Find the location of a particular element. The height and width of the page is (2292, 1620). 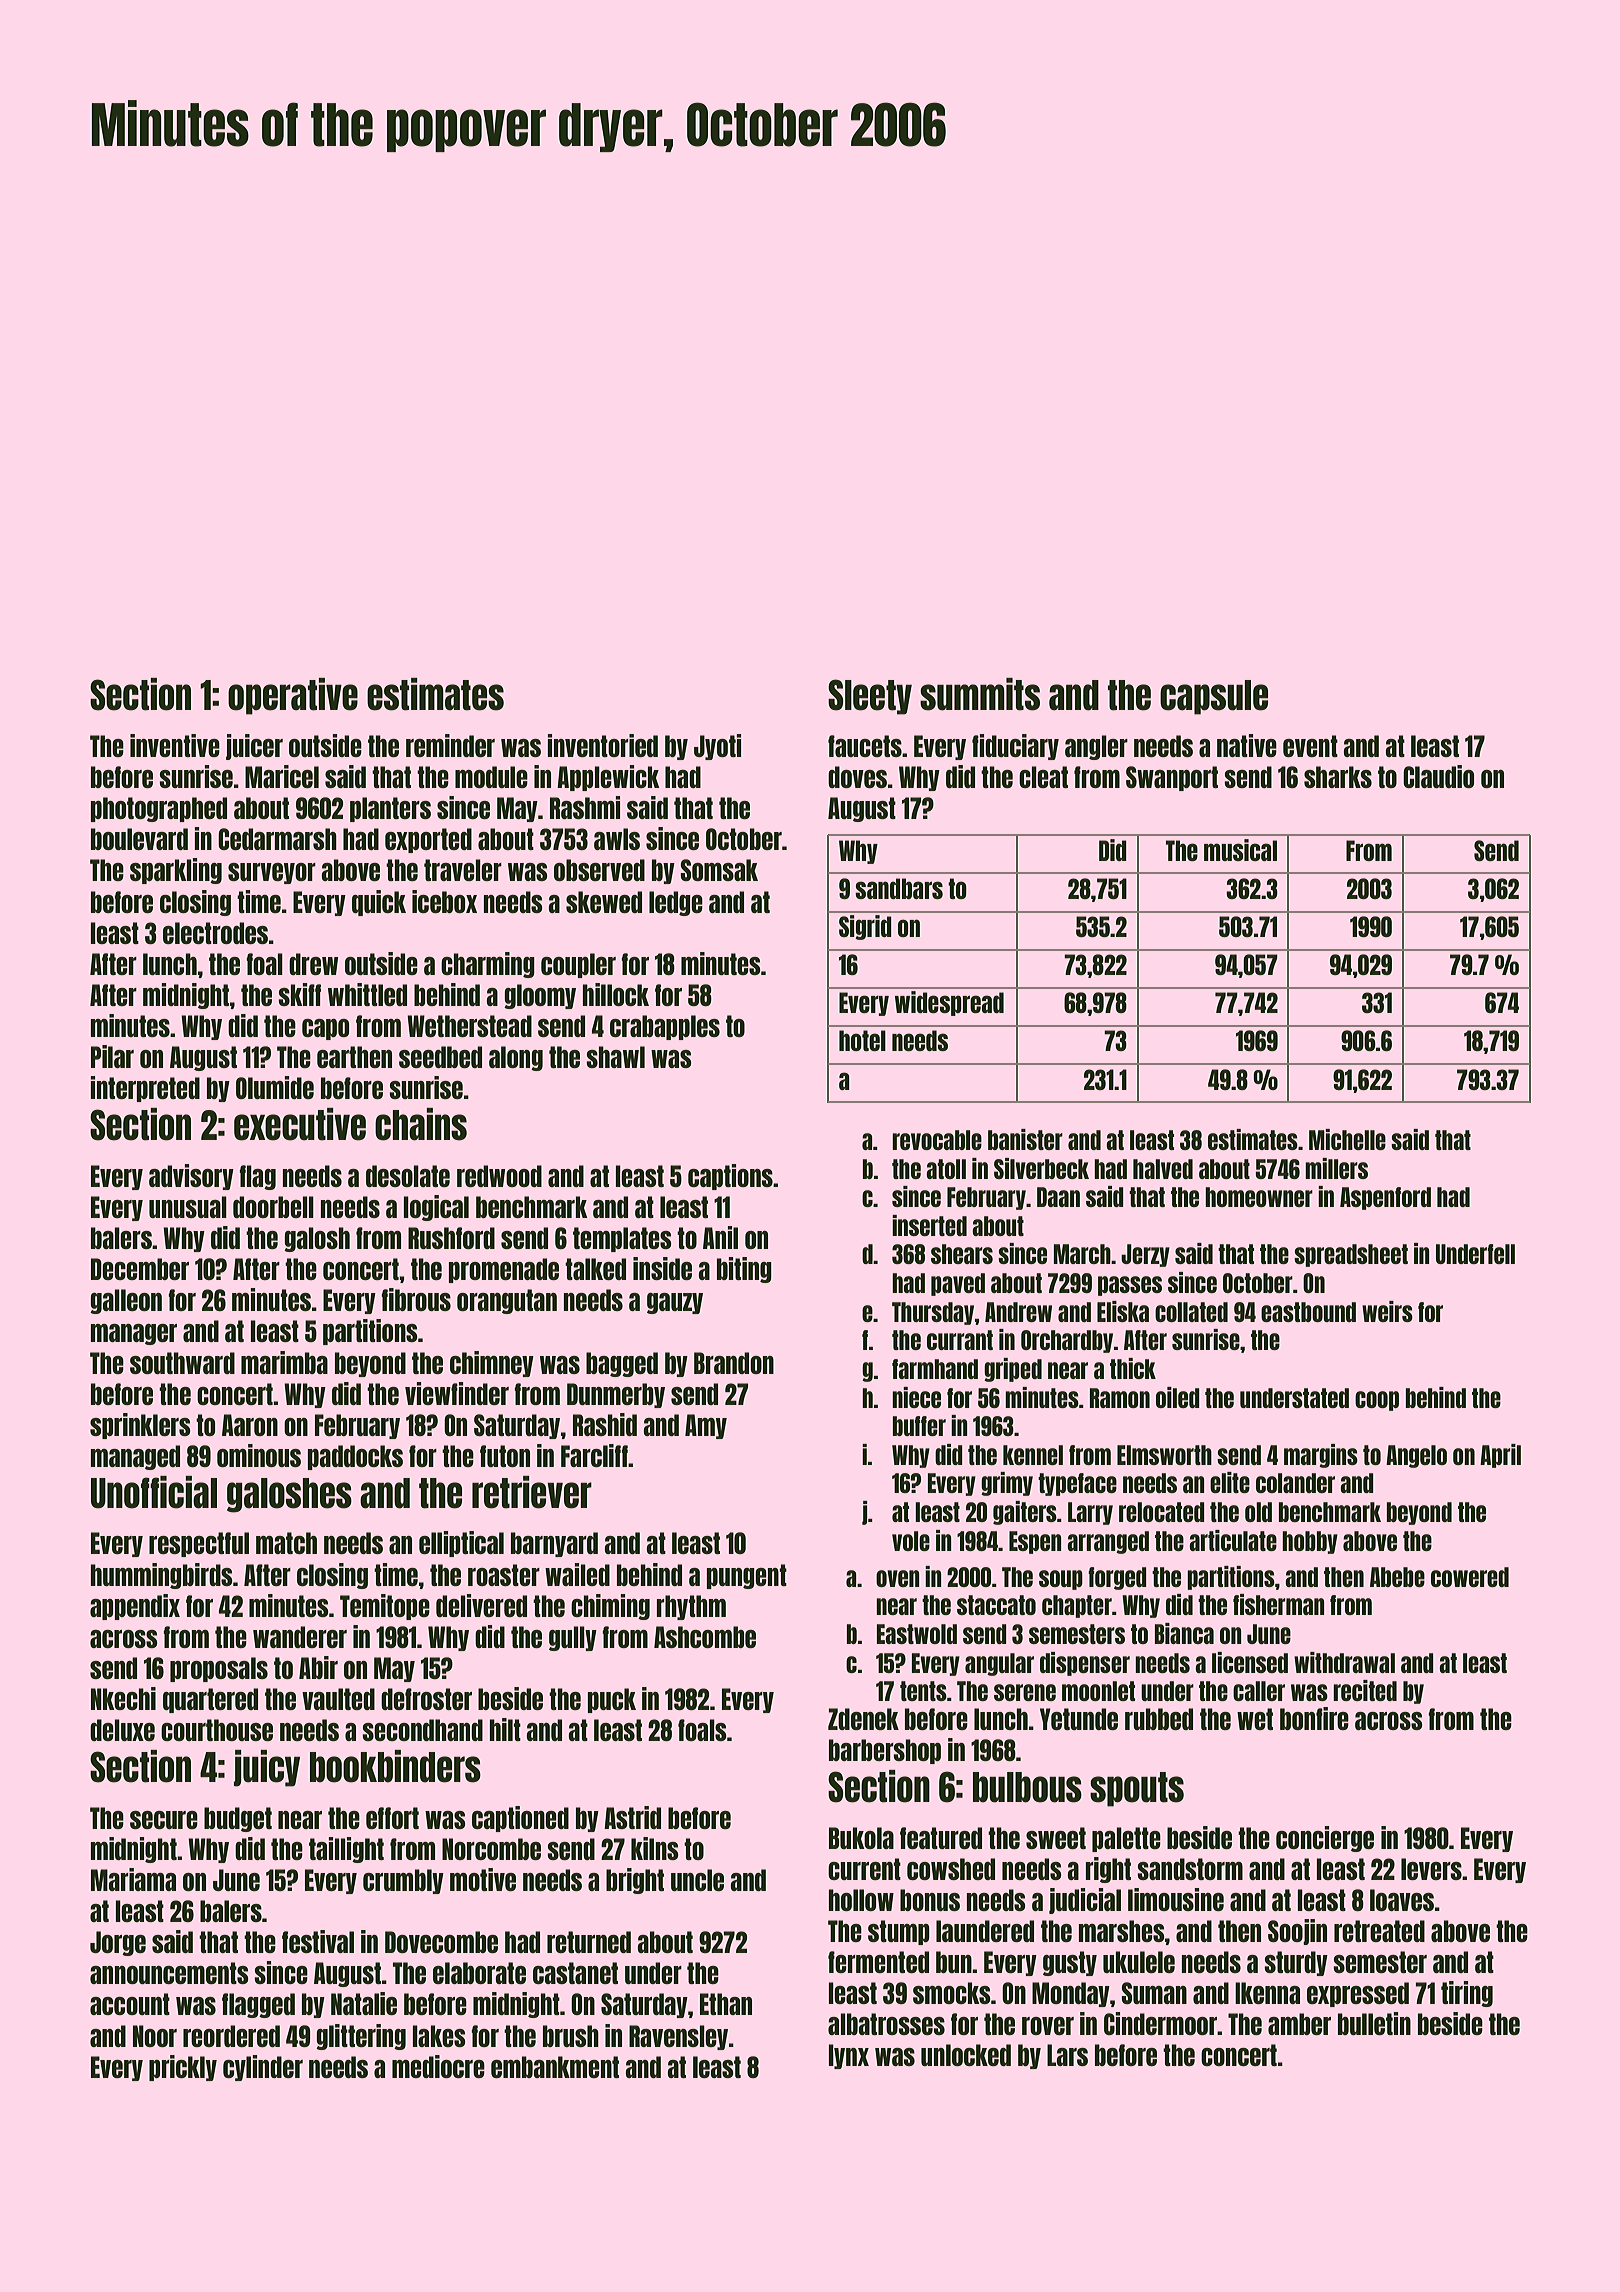

albatrosses is located at coordinates (886, 2024).
